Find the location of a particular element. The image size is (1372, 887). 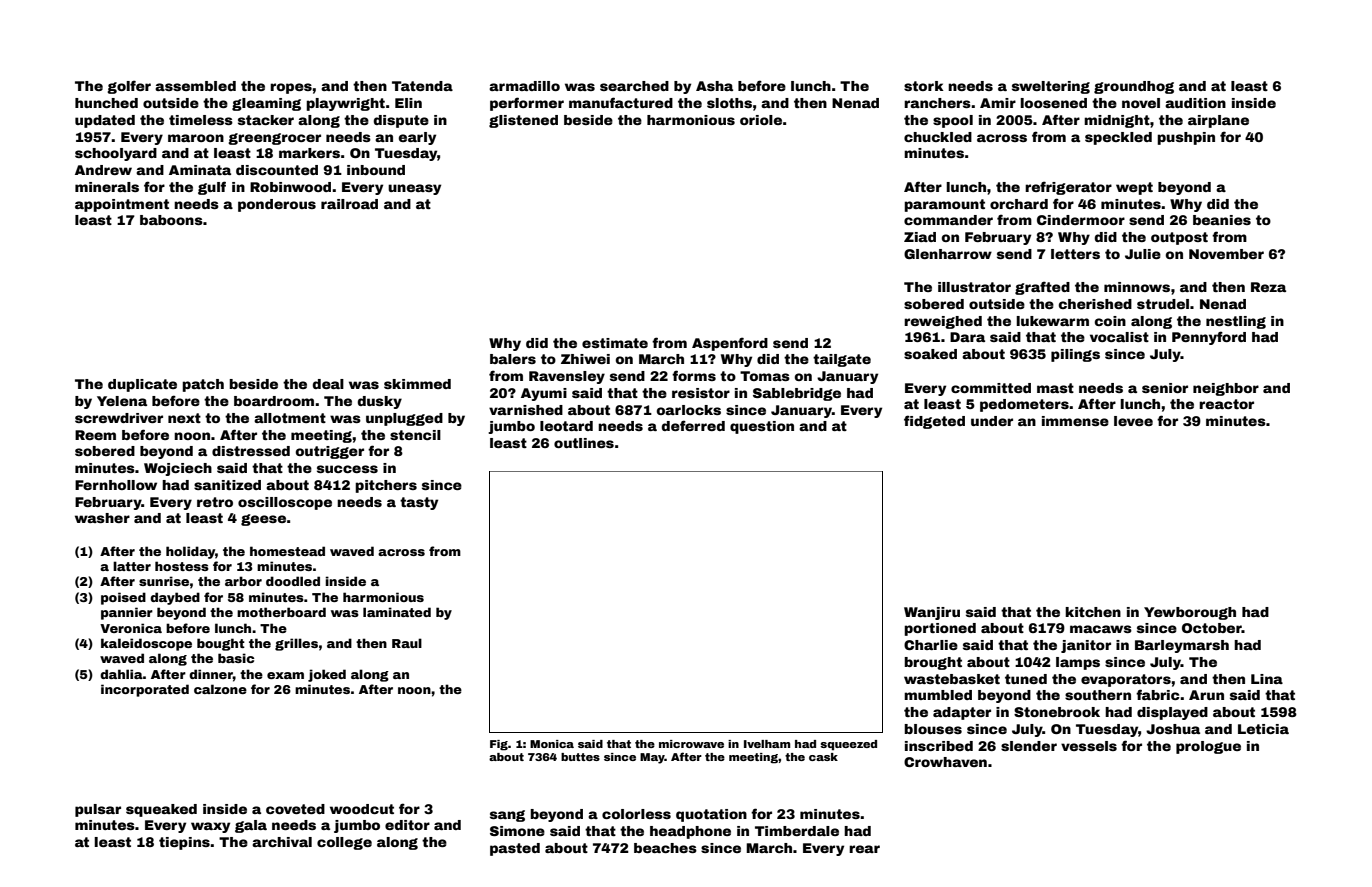

railroad is located at coordinates (349, 204).
